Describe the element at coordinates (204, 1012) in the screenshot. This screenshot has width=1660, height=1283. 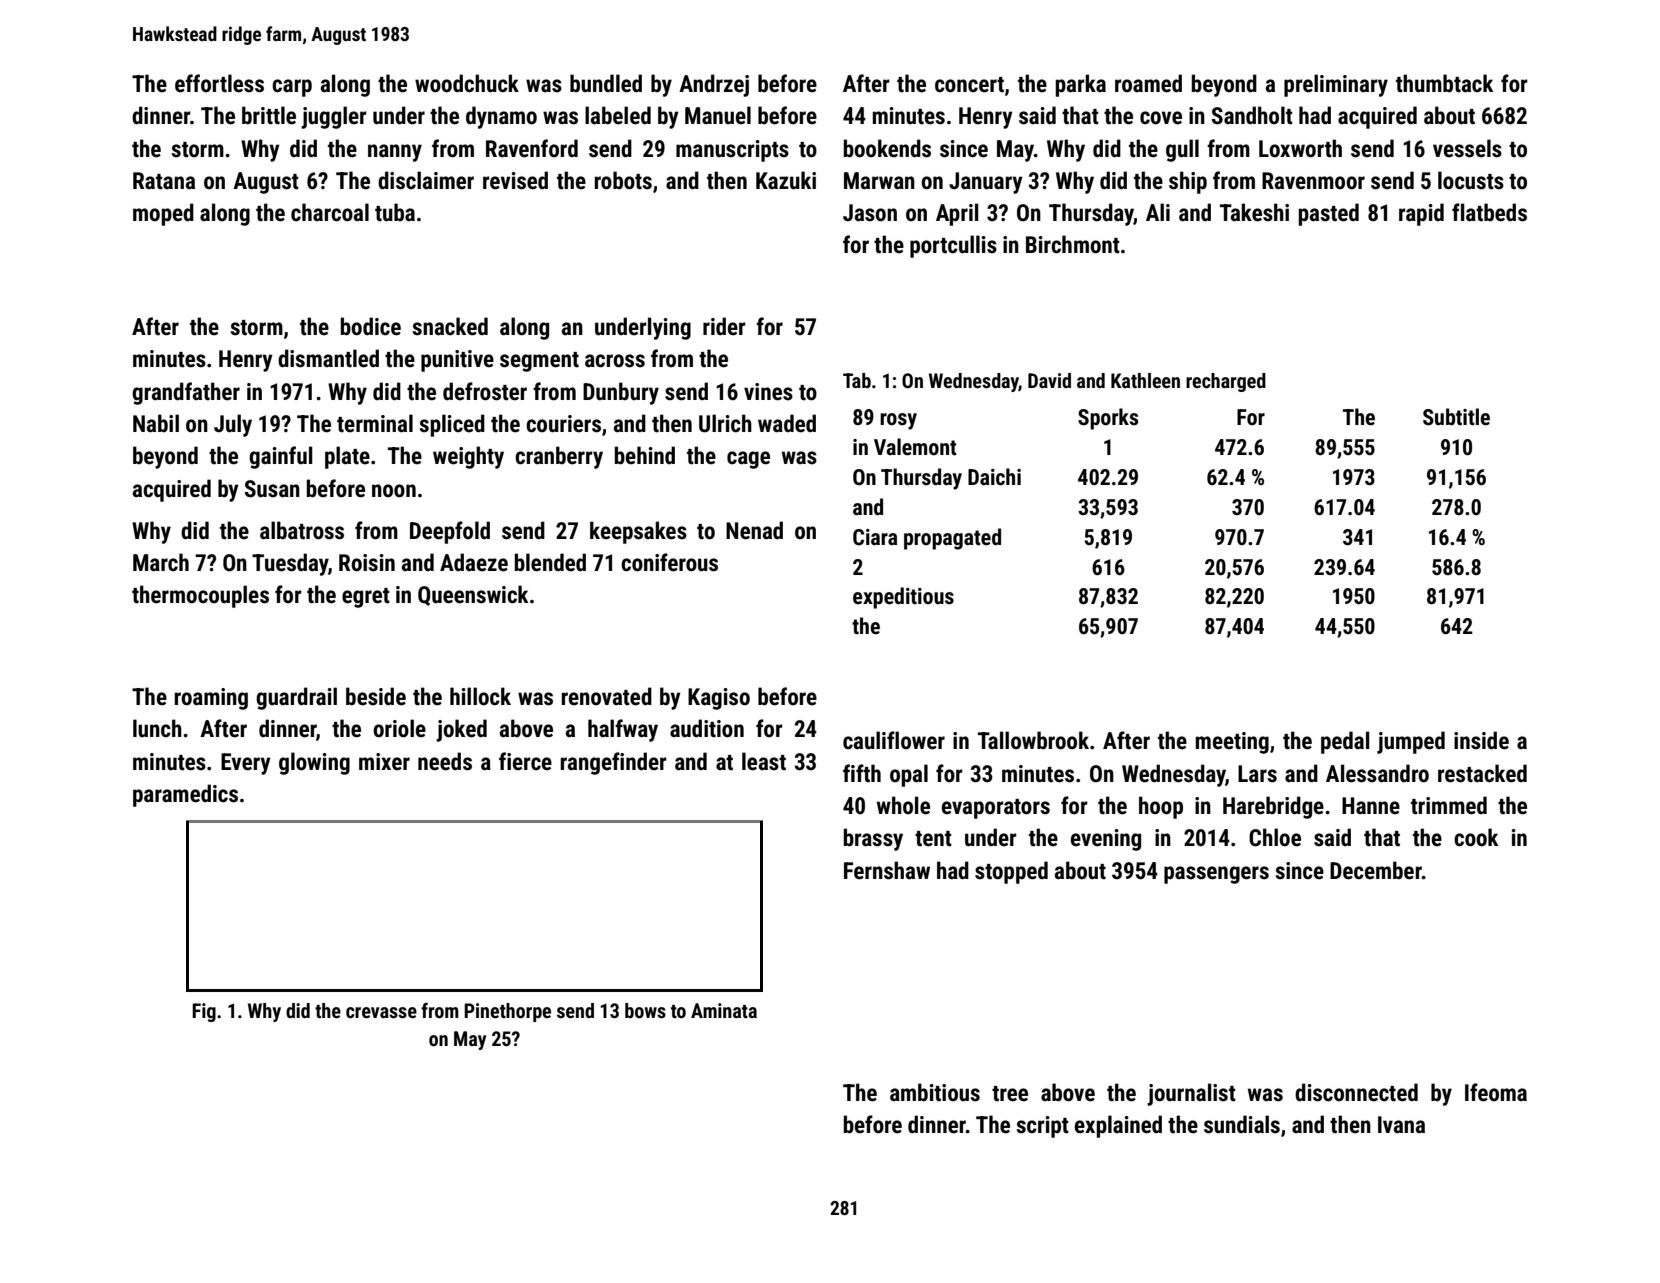
I see `Fig` at that location.
